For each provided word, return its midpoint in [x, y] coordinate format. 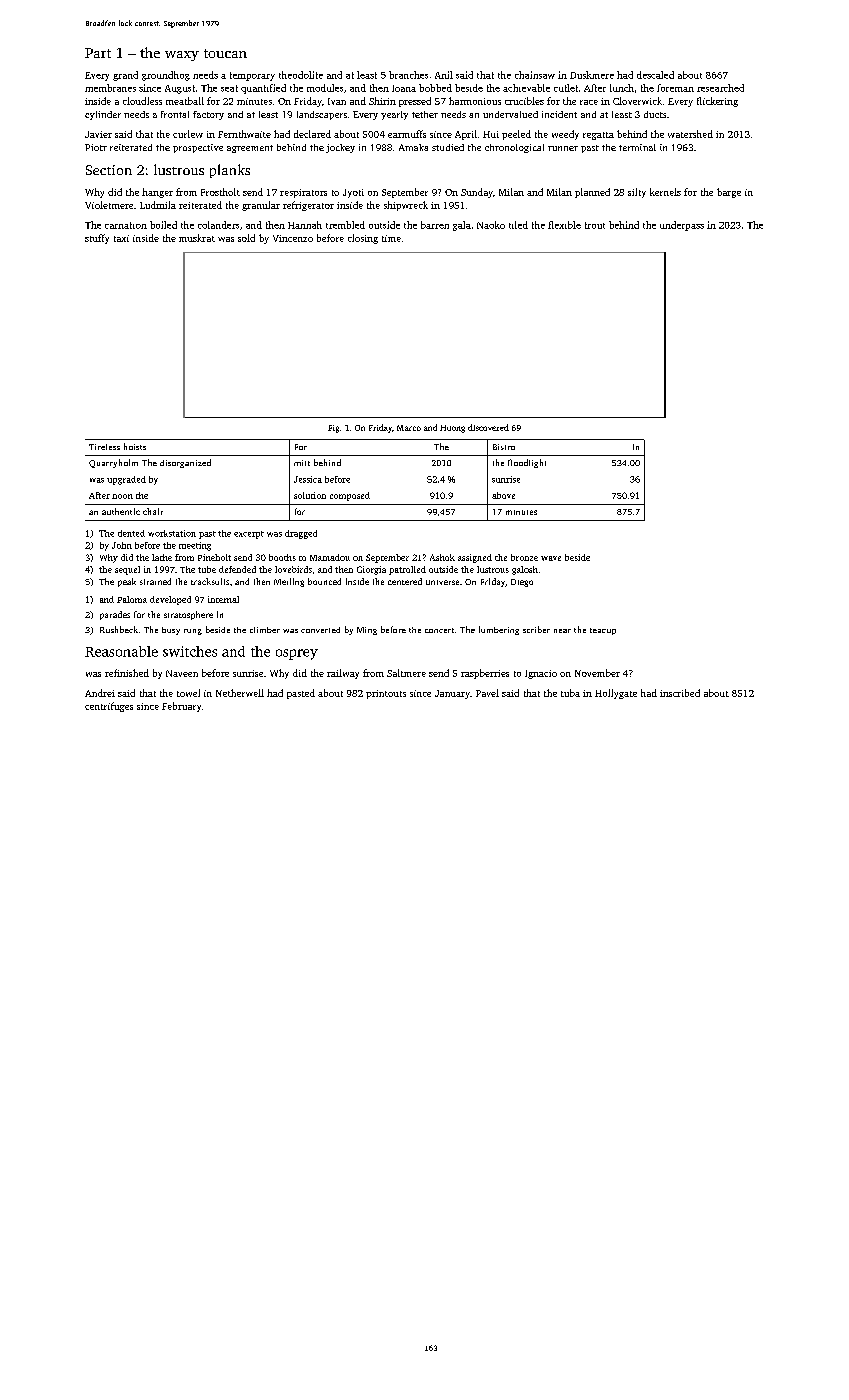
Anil [444, 75]
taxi [121, 238]
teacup [603, 631]
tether [425, 114]
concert [439, 630]
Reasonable [121, 651]
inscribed [680, 693]
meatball [185, 101]
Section [109, 170]
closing [363, 239]
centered [405, 581]
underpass [682, 226]
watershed [690, 134]
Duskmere [592, 75]
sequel [127, 570]
